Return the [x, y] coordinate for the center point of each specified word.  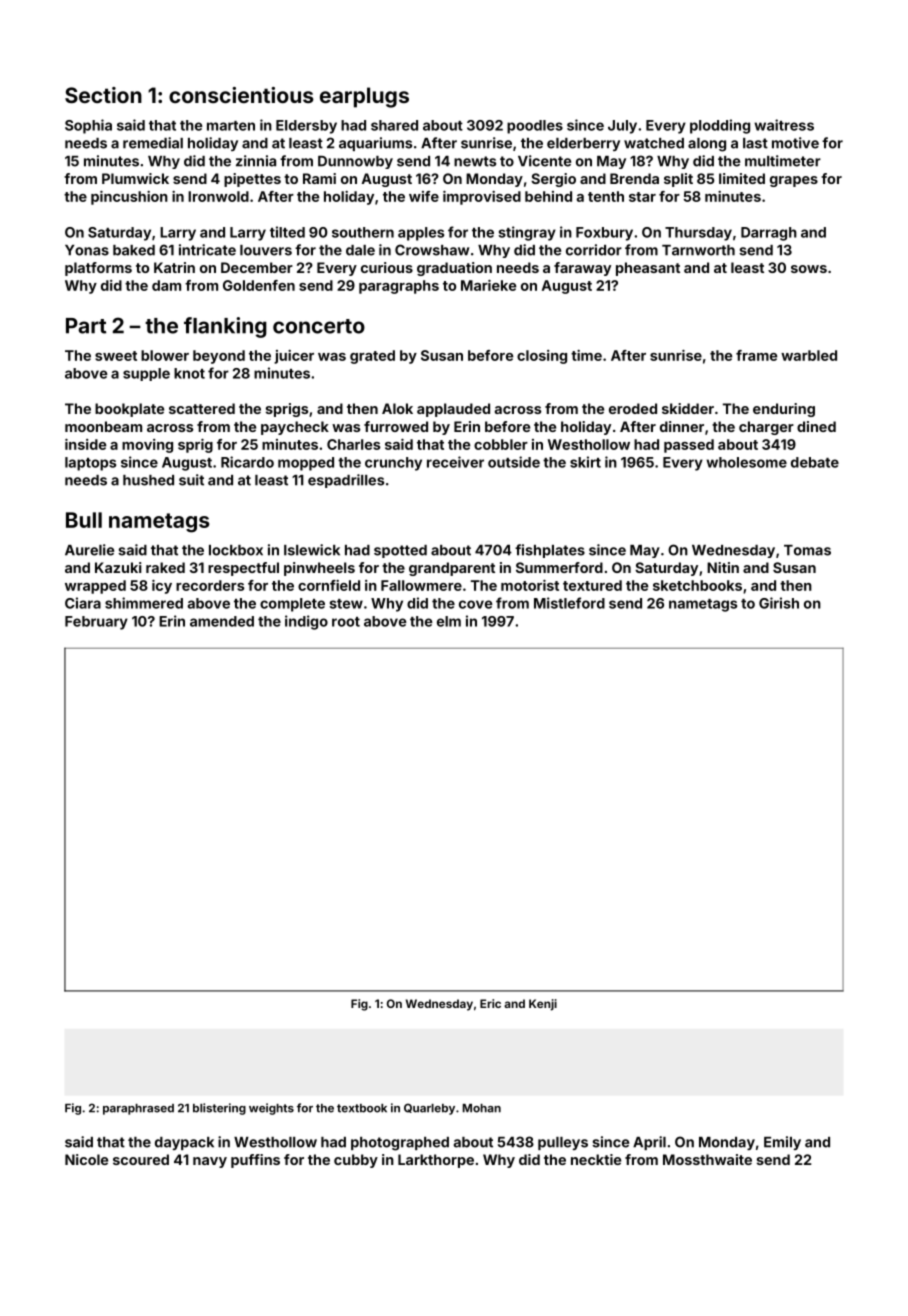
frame [756, 355]
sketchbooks [697, 585]
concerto [319, 326]
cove [475, 604]
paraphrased [138, 1109]
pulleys [563, 1143]
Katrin [174, 267]
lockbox [236, 550]
